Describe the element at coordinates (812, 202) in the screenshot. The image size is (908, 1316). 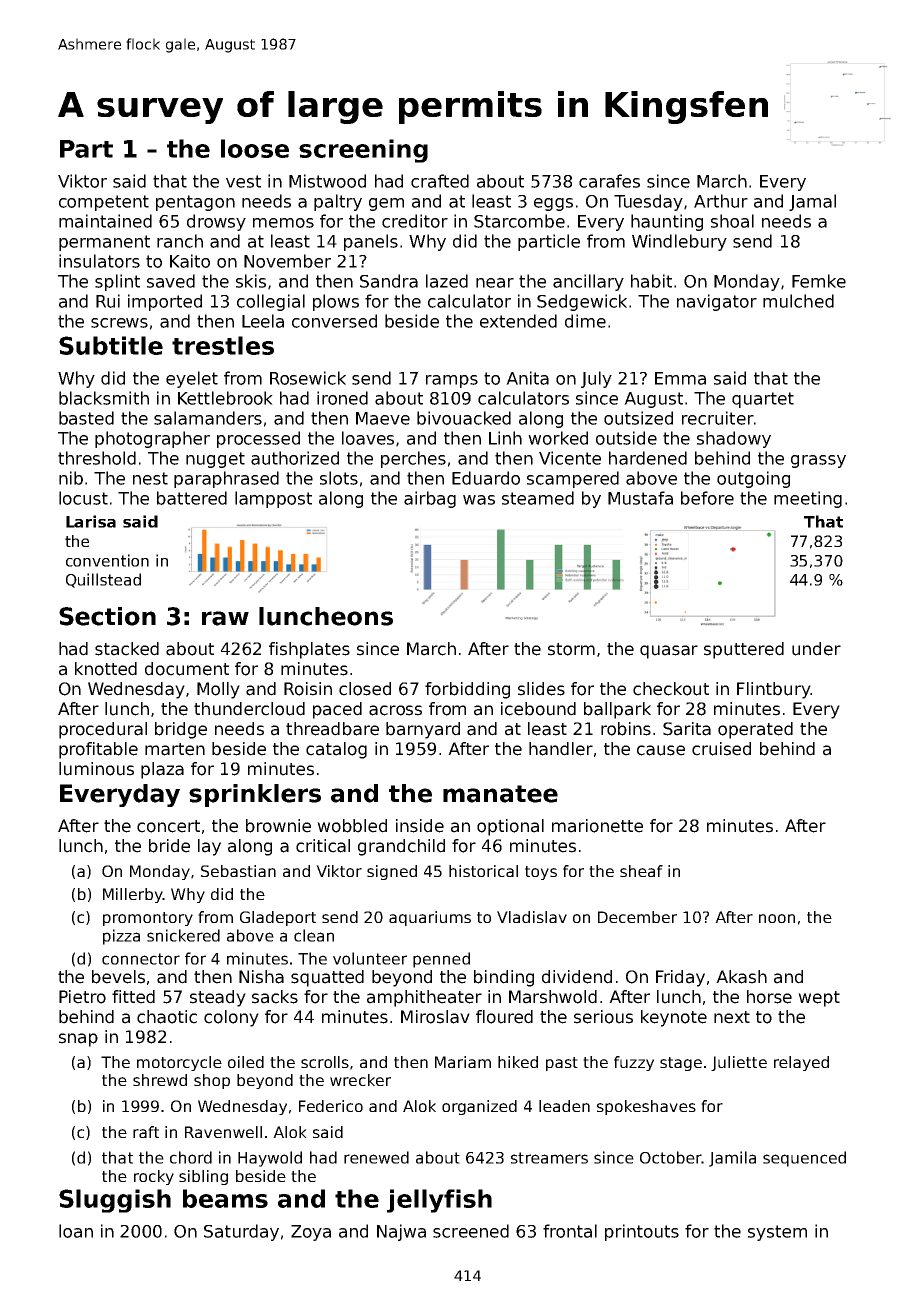
I see `Jamal` at that location.
